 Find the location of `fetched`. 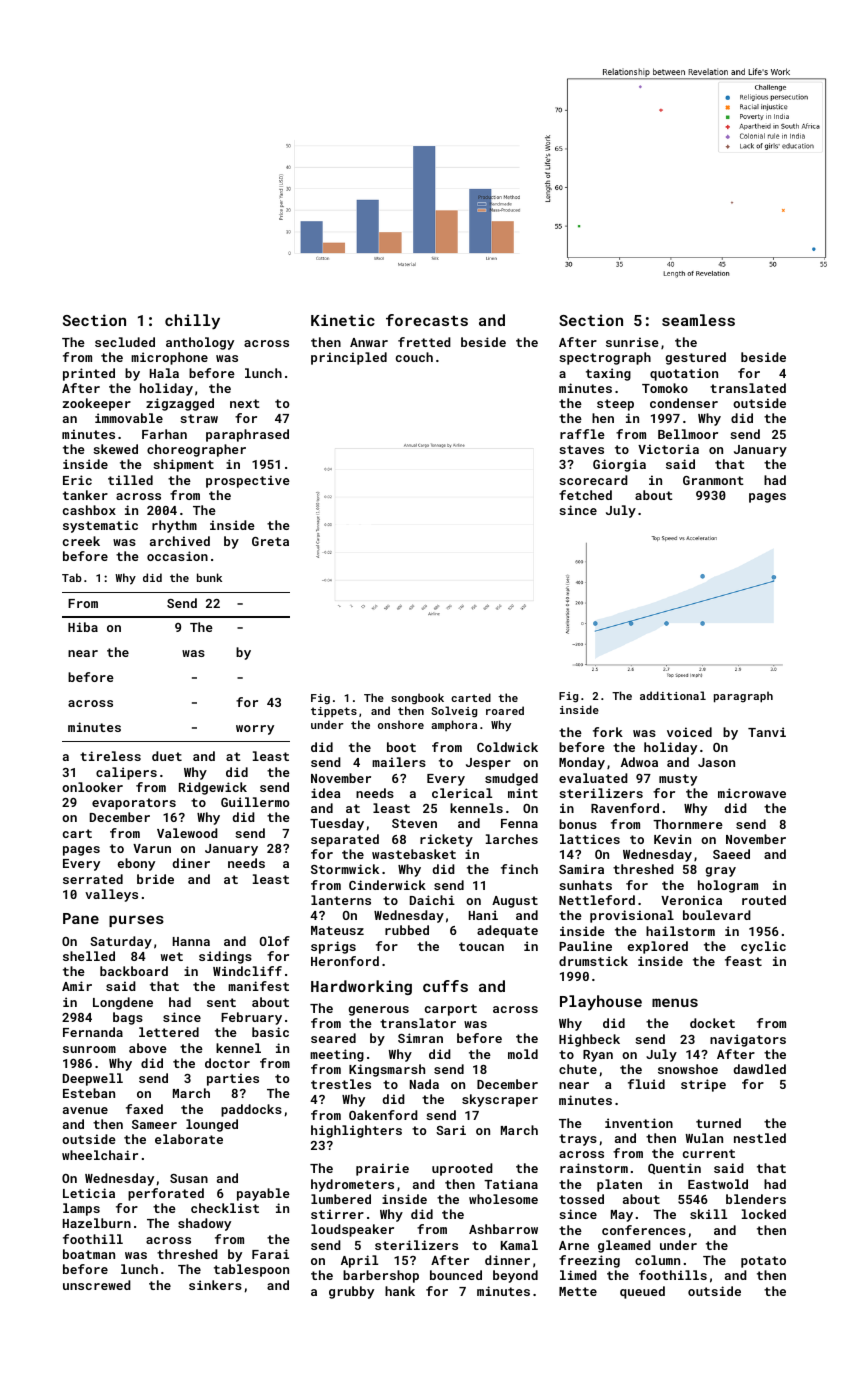

fetched is located at coordinates (585, 495).
